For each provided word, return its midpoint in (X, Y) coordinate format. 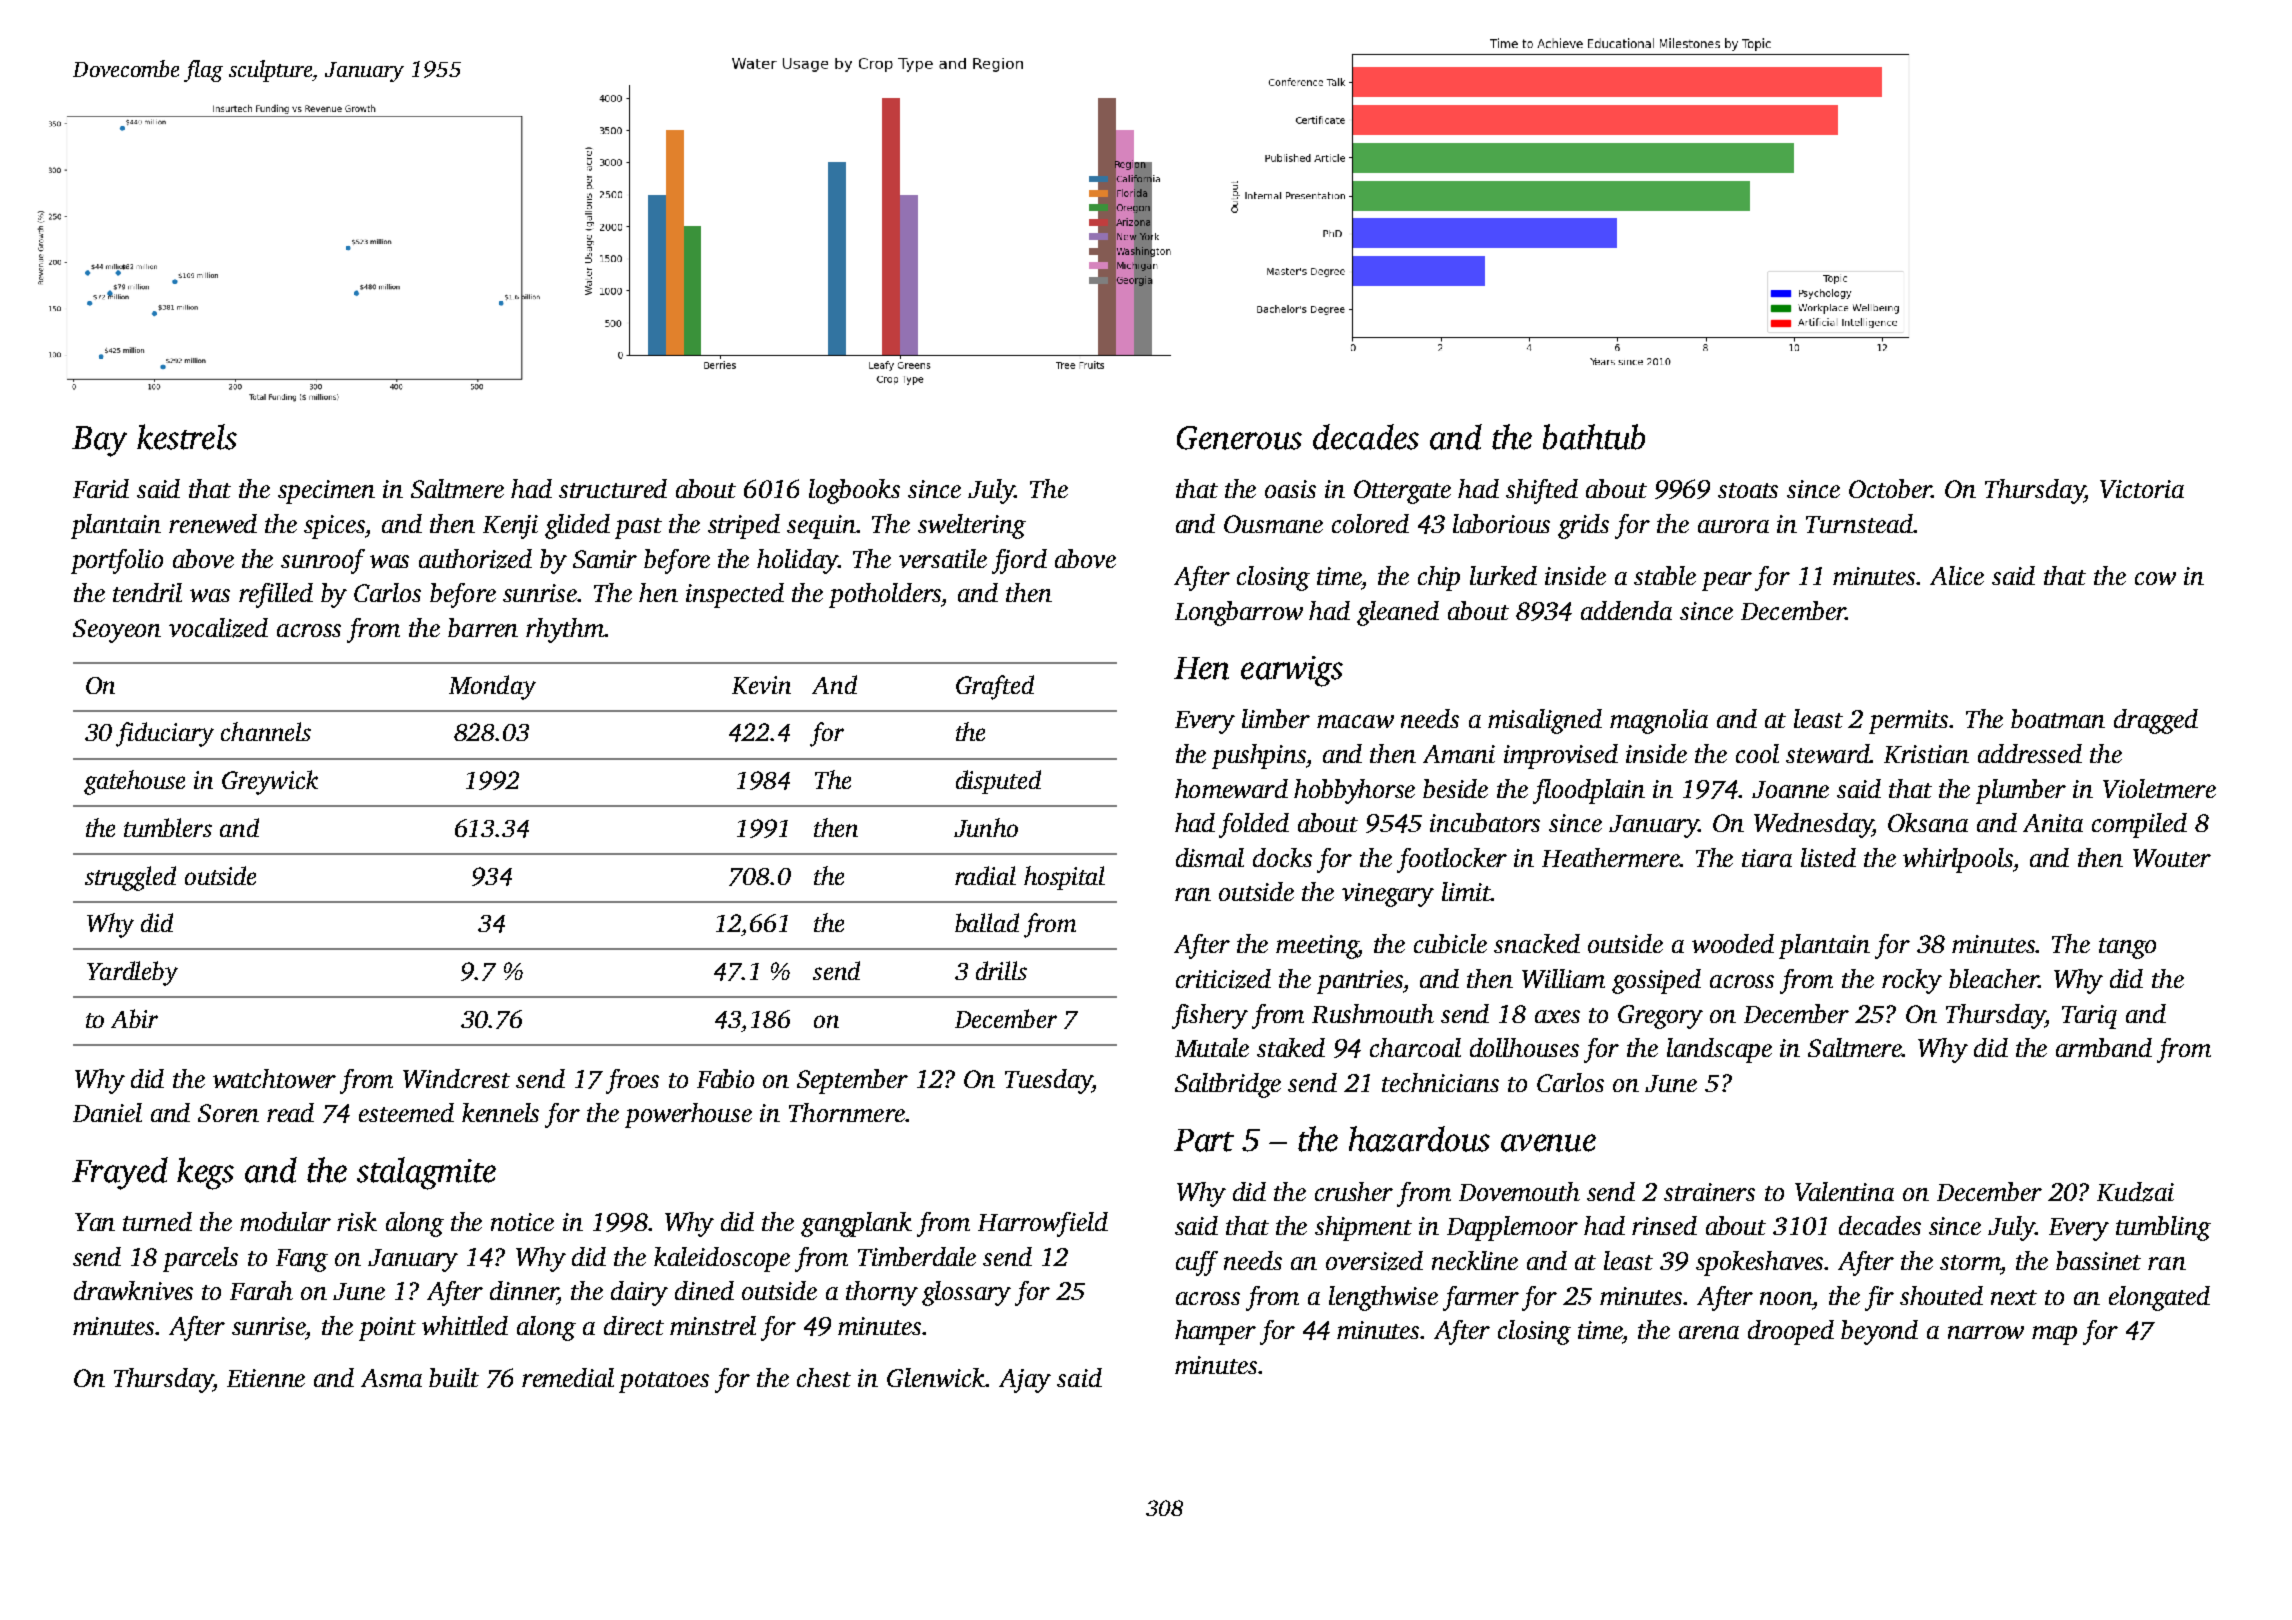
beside (1455, 788)
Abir (134, 1018)
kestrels (187, 437)
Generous (1239, 438)
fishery (1210, 1016)
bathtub (1594, 437)
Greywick (270, 782)
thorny (882, 1293)
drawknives (133, 1290)
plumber (2021, 791)
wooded (1733, 943)
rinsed (1664, 1225)
